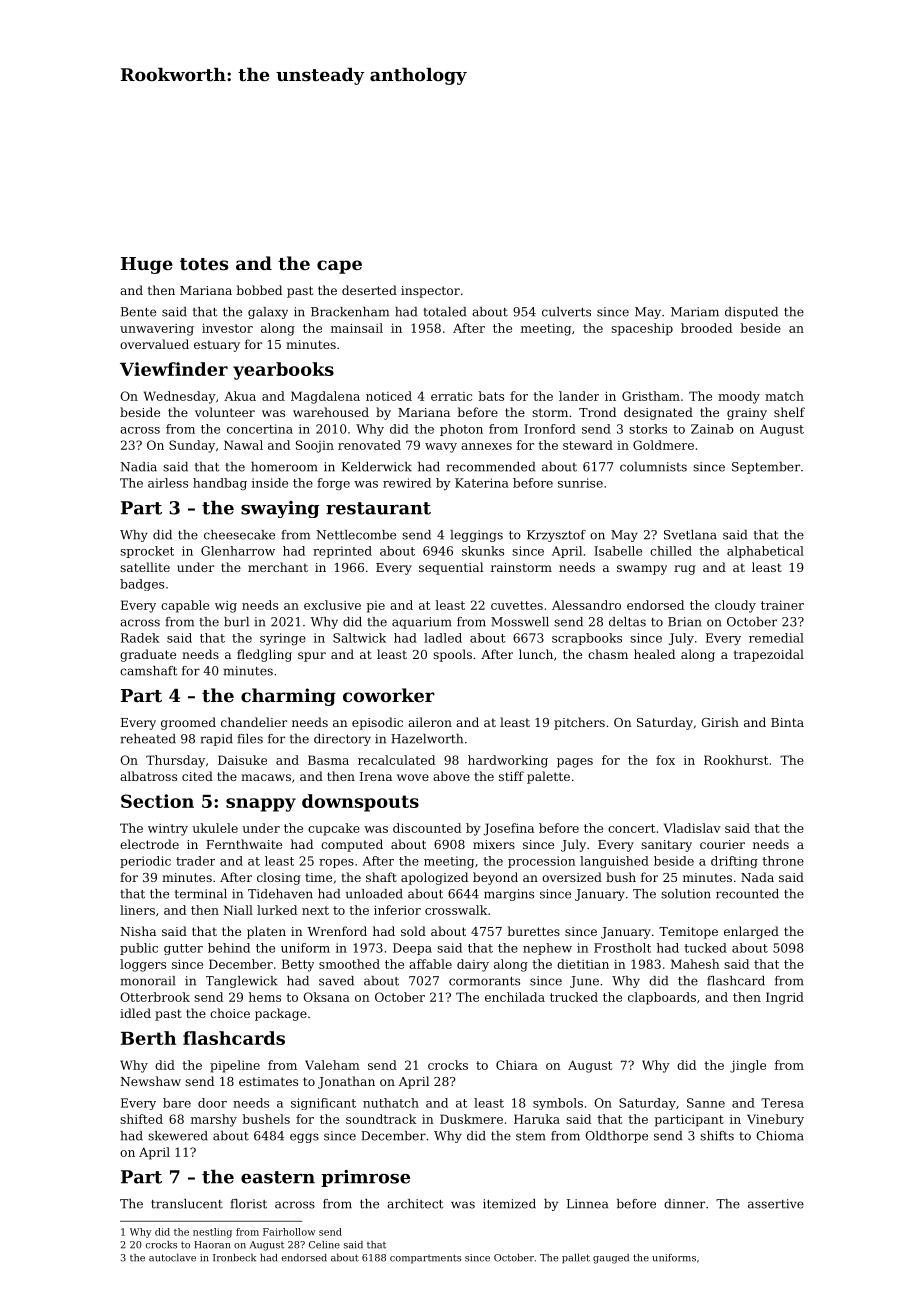 This document has width=924, height=1308. I want to click on cape, so click(339, 267).
